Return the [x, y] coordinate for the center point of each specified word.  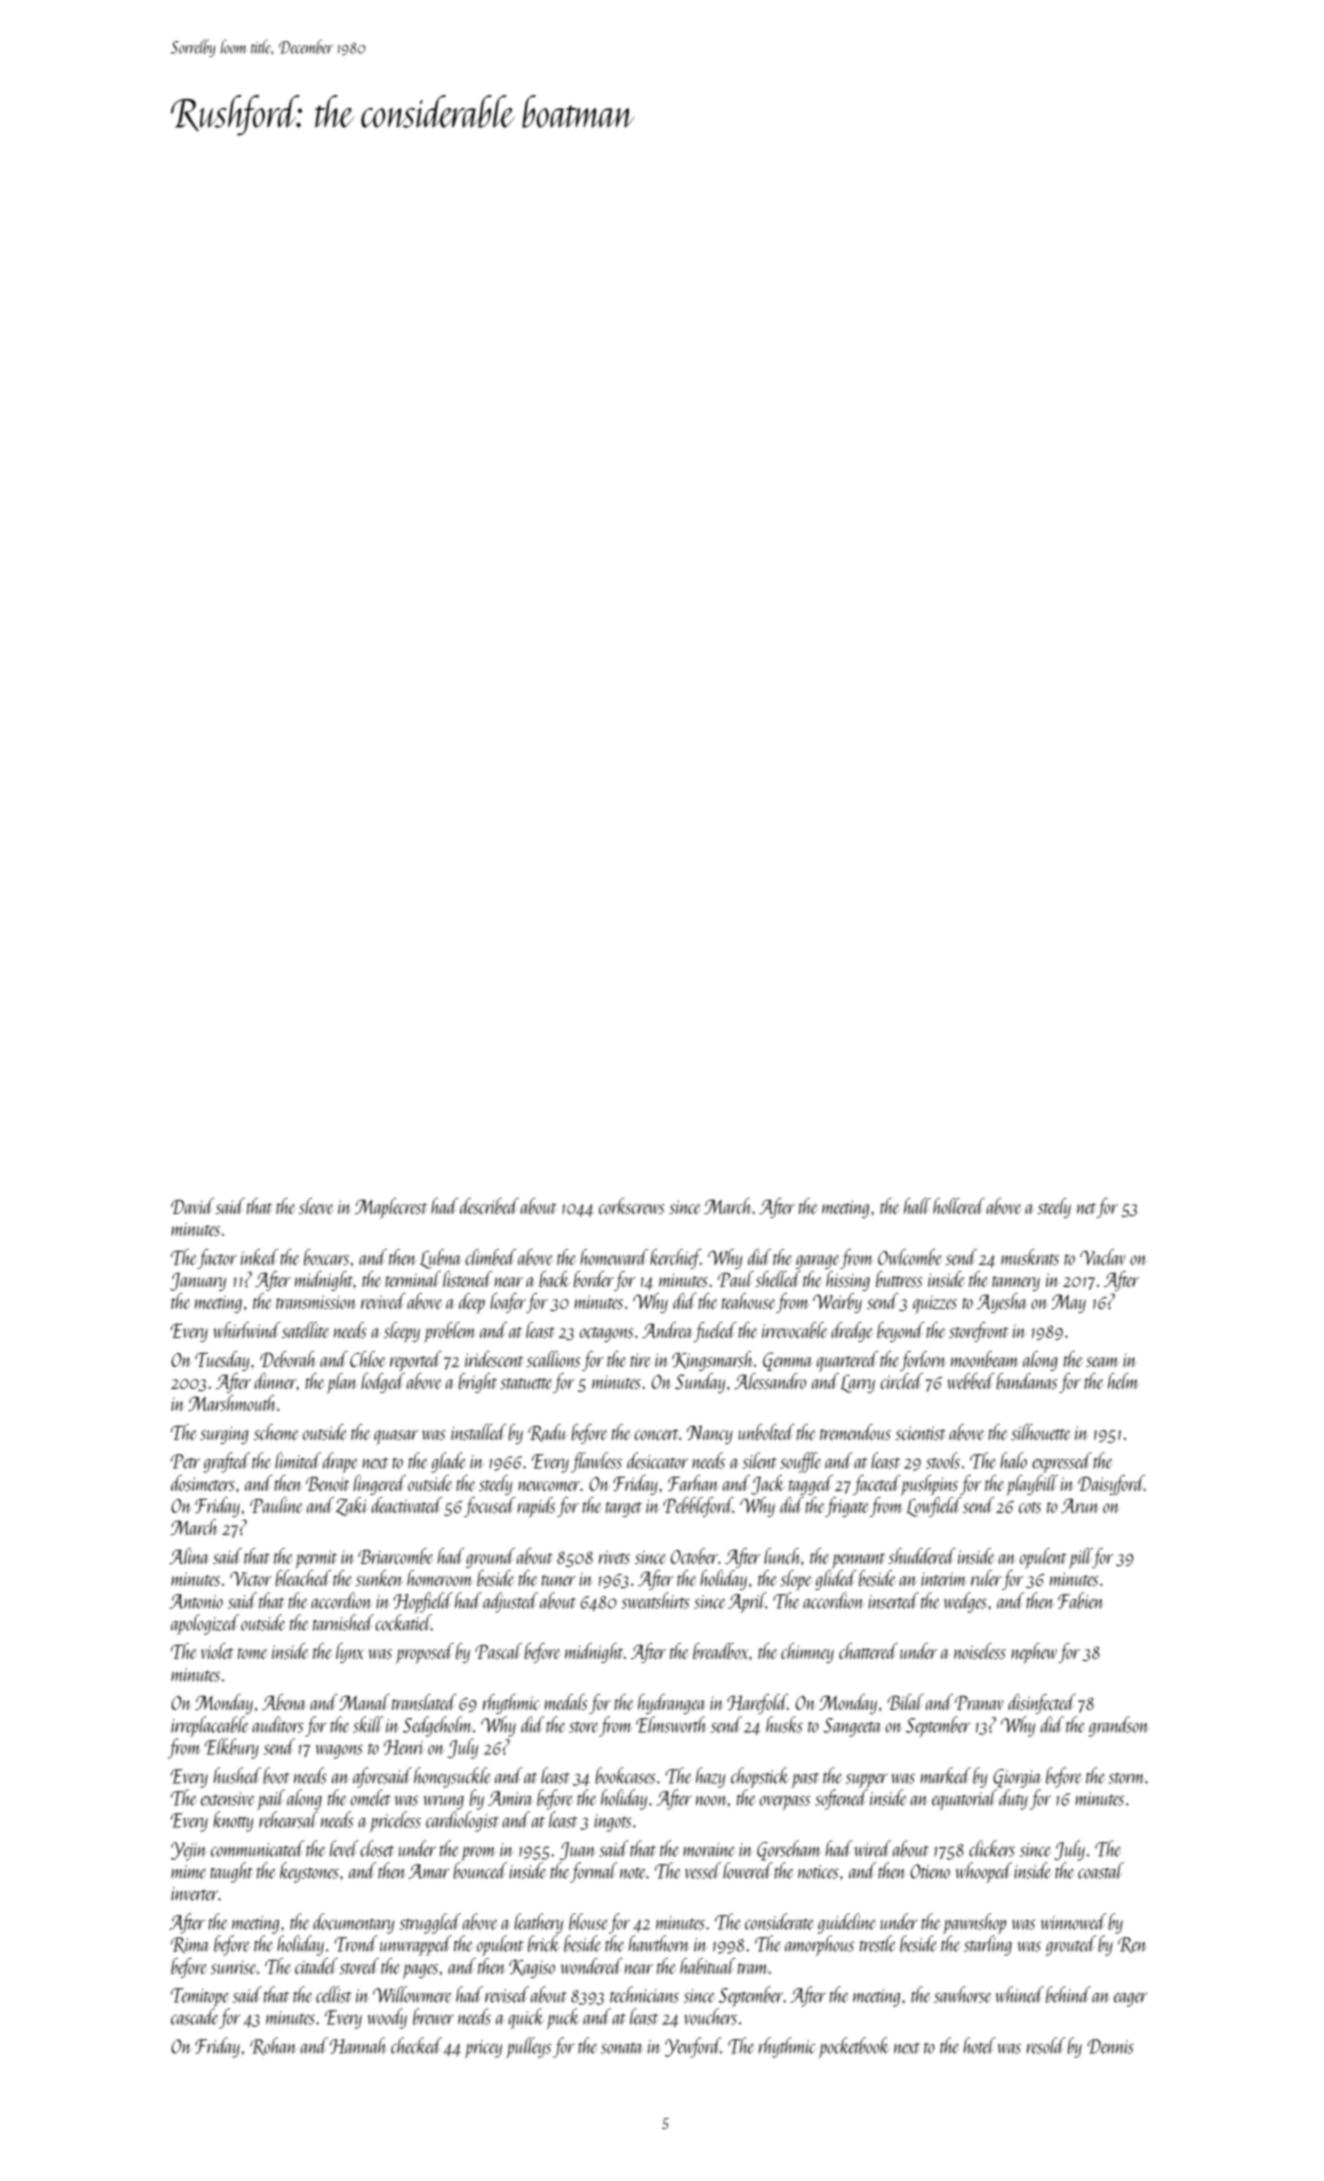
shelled [778, 1279]
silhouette [1041, 1432]
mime [189, 1872]
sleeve [316, 1206]
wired [872, 1848]
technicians [644, 1994]
